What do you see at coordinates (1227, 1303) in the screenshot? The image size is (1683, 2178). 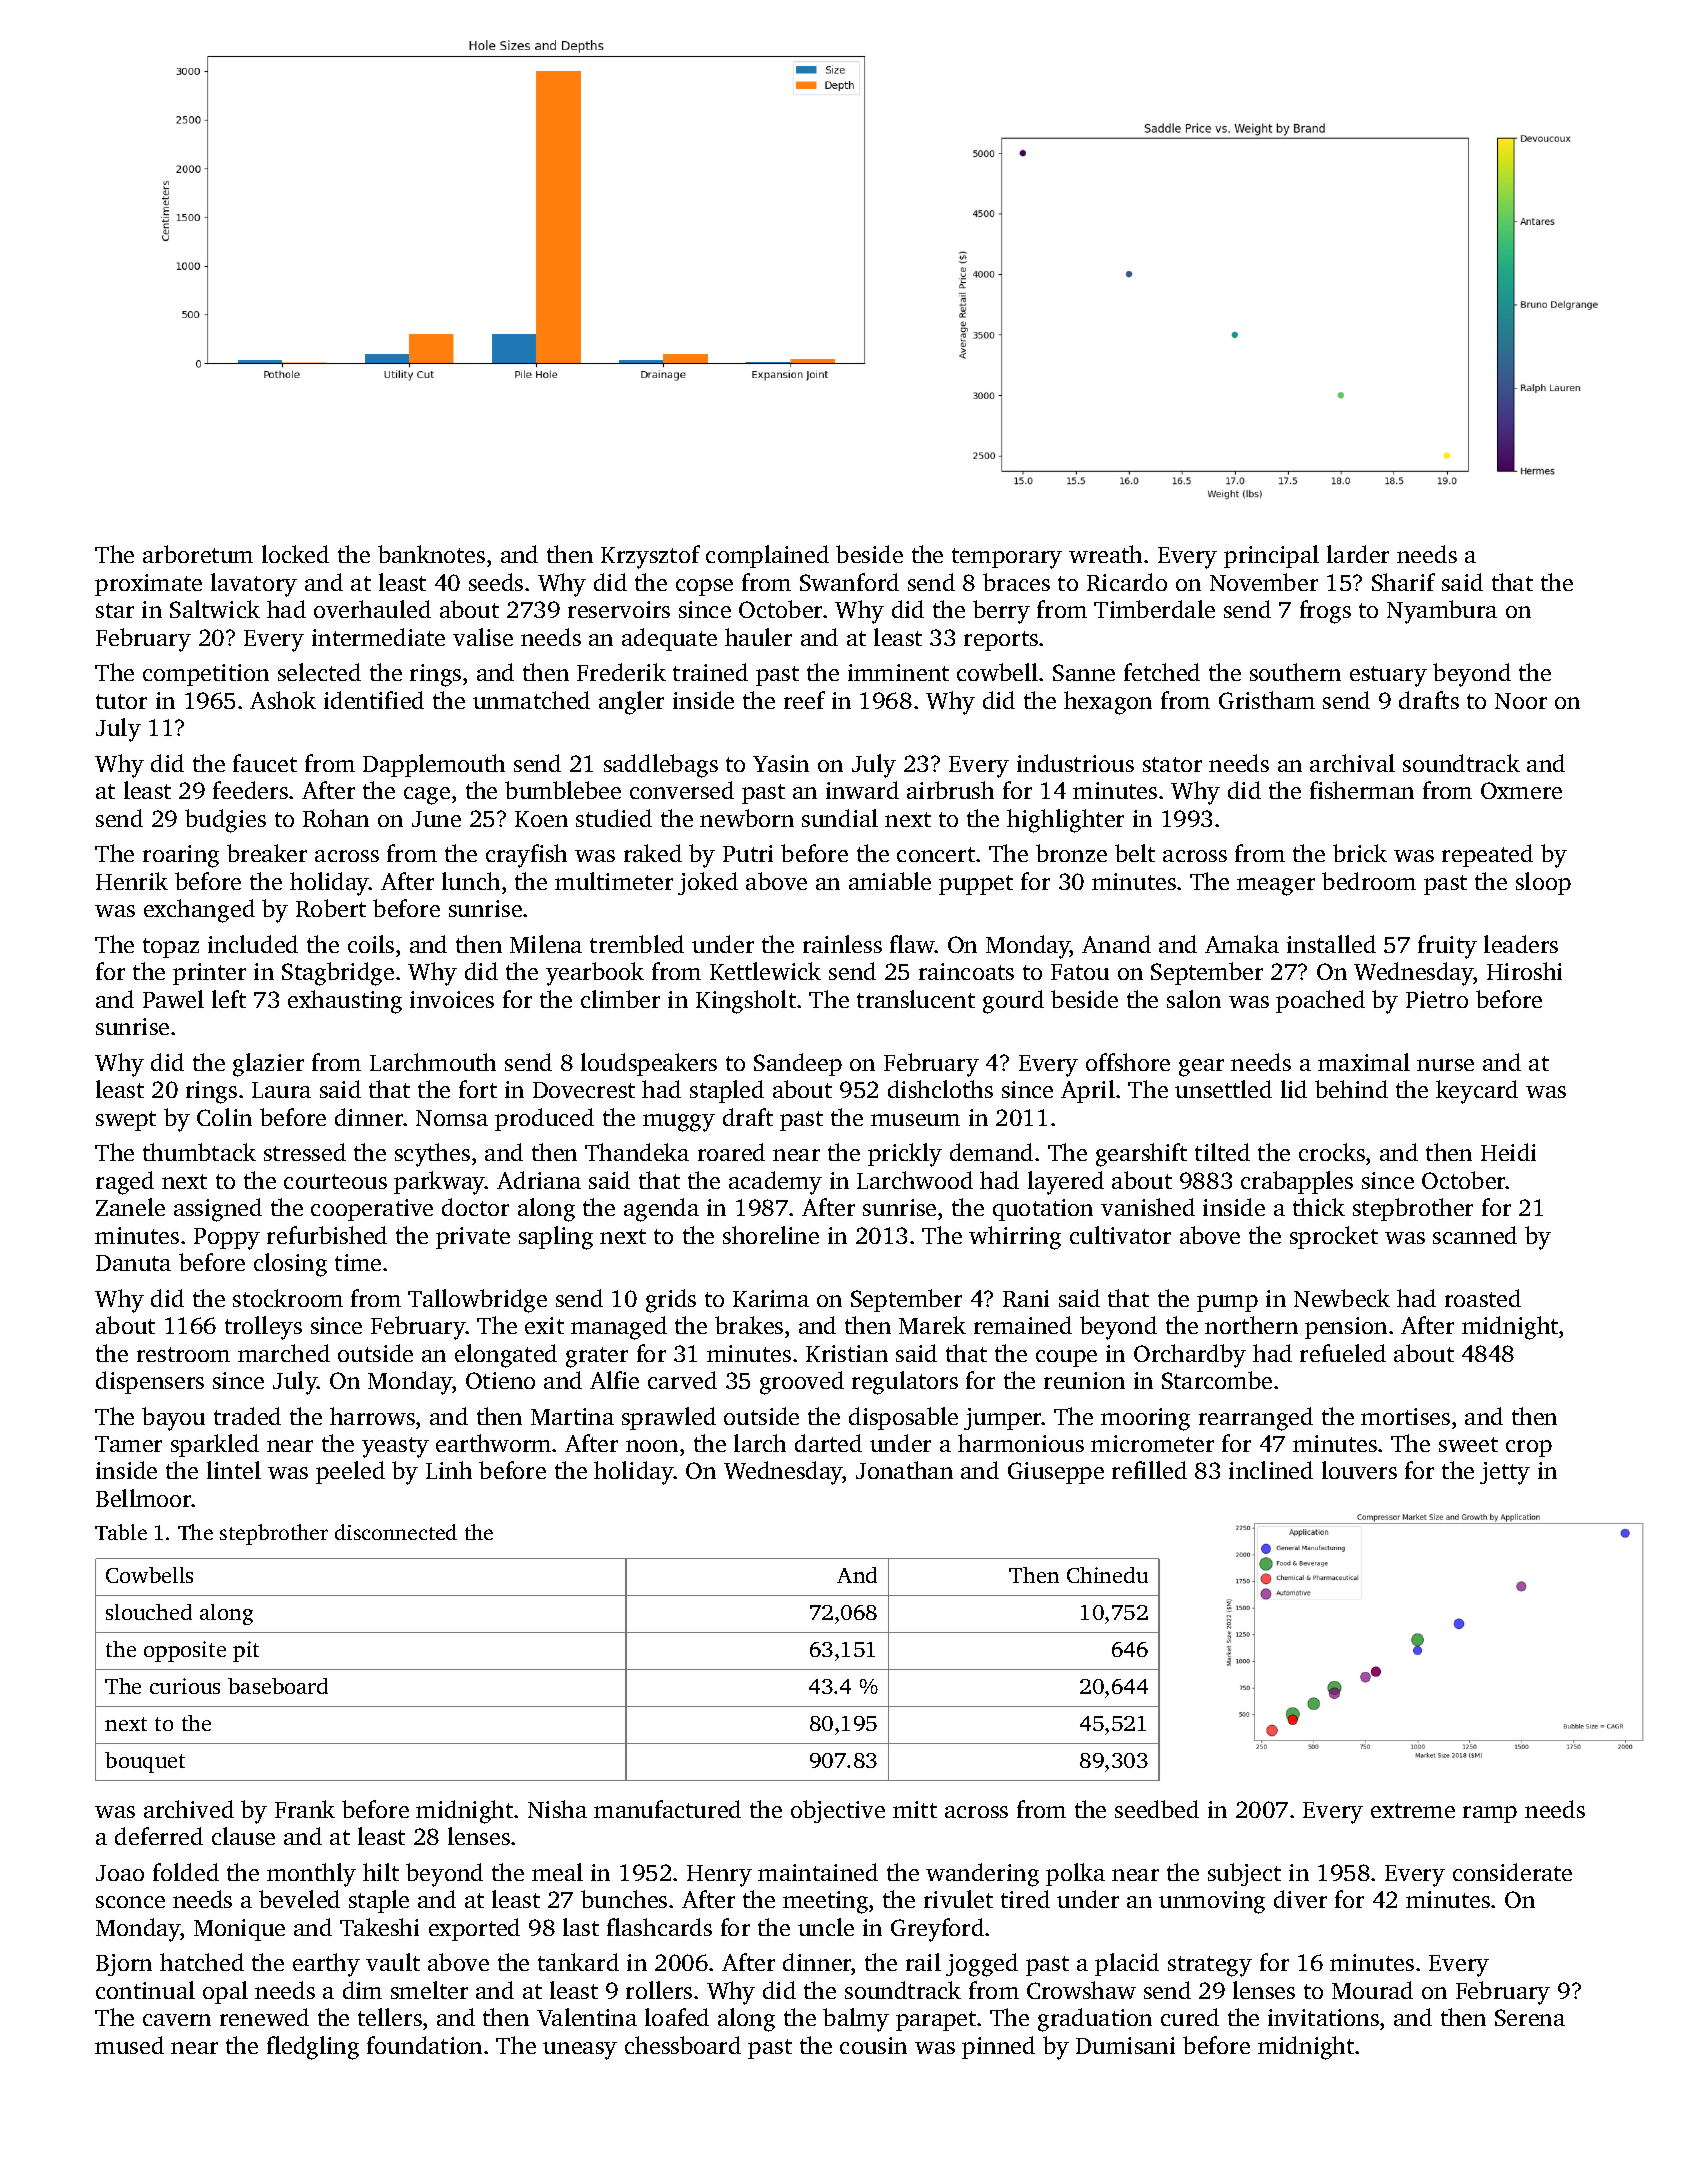 I see `pump` at bounding box center [1227, 1303].
